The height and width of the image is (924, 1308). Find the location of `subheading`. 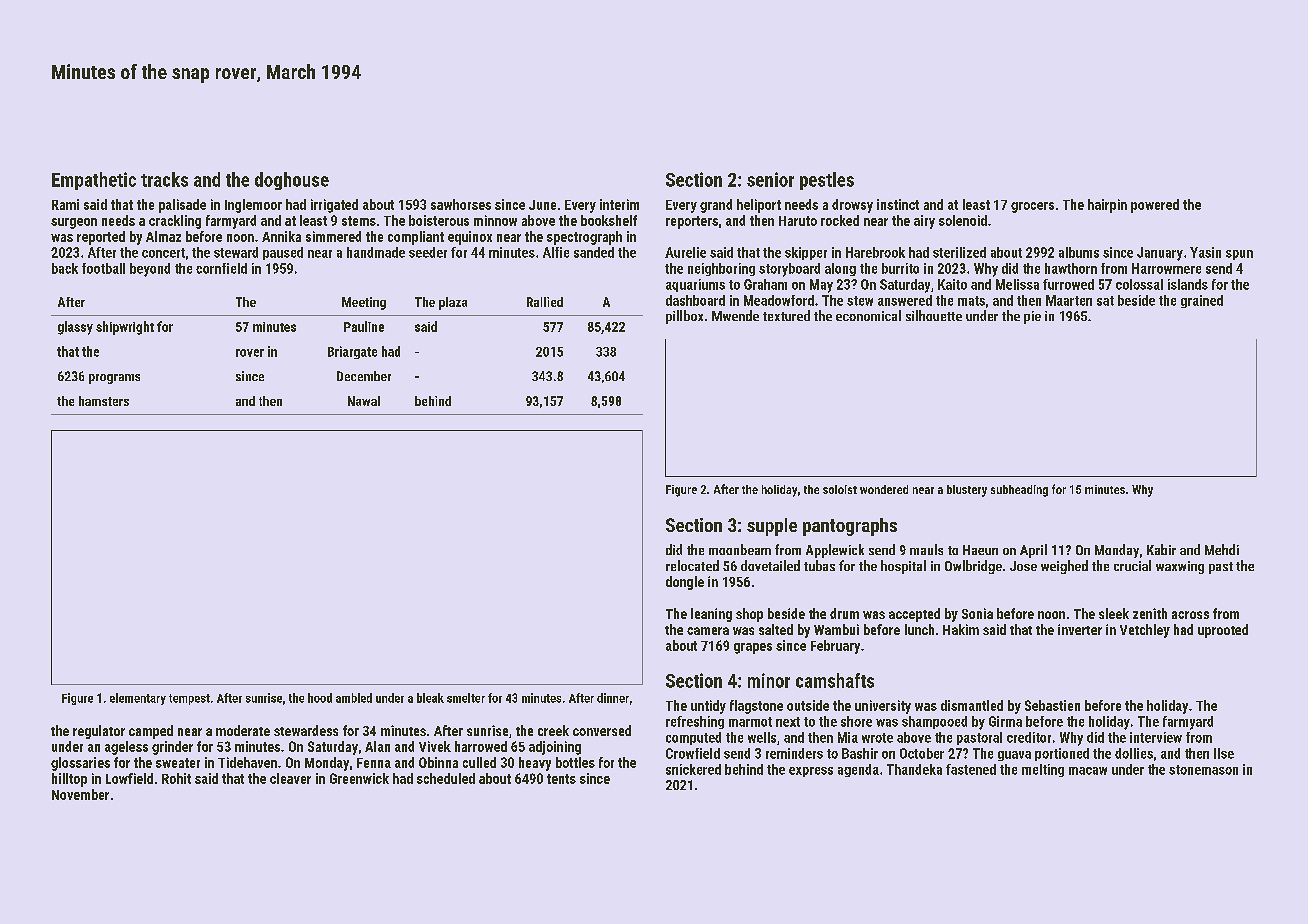

subheading is located at coordinates (1019, 491).
